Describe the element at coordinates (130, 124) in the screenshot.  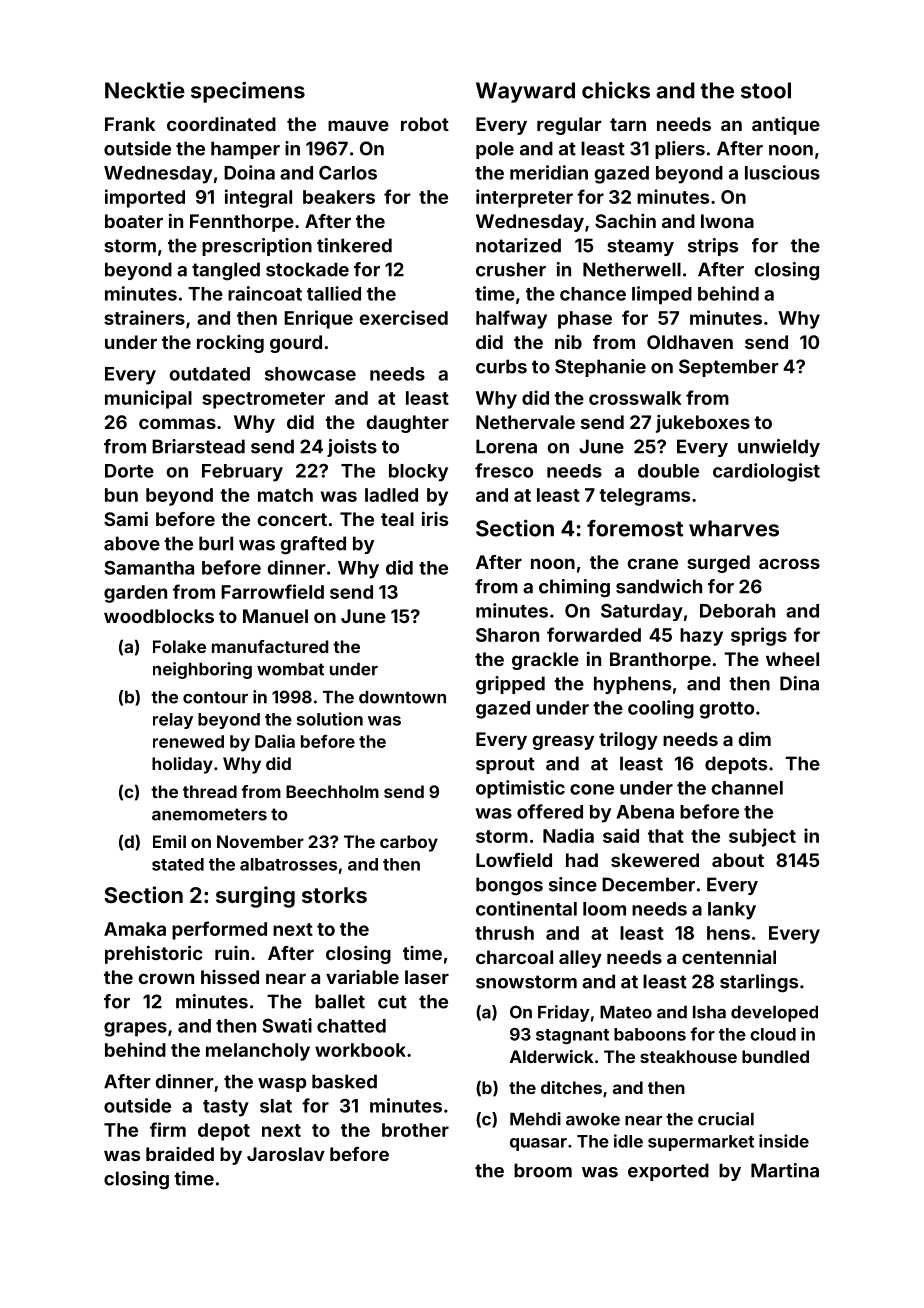
I see `Frank` at that location.
